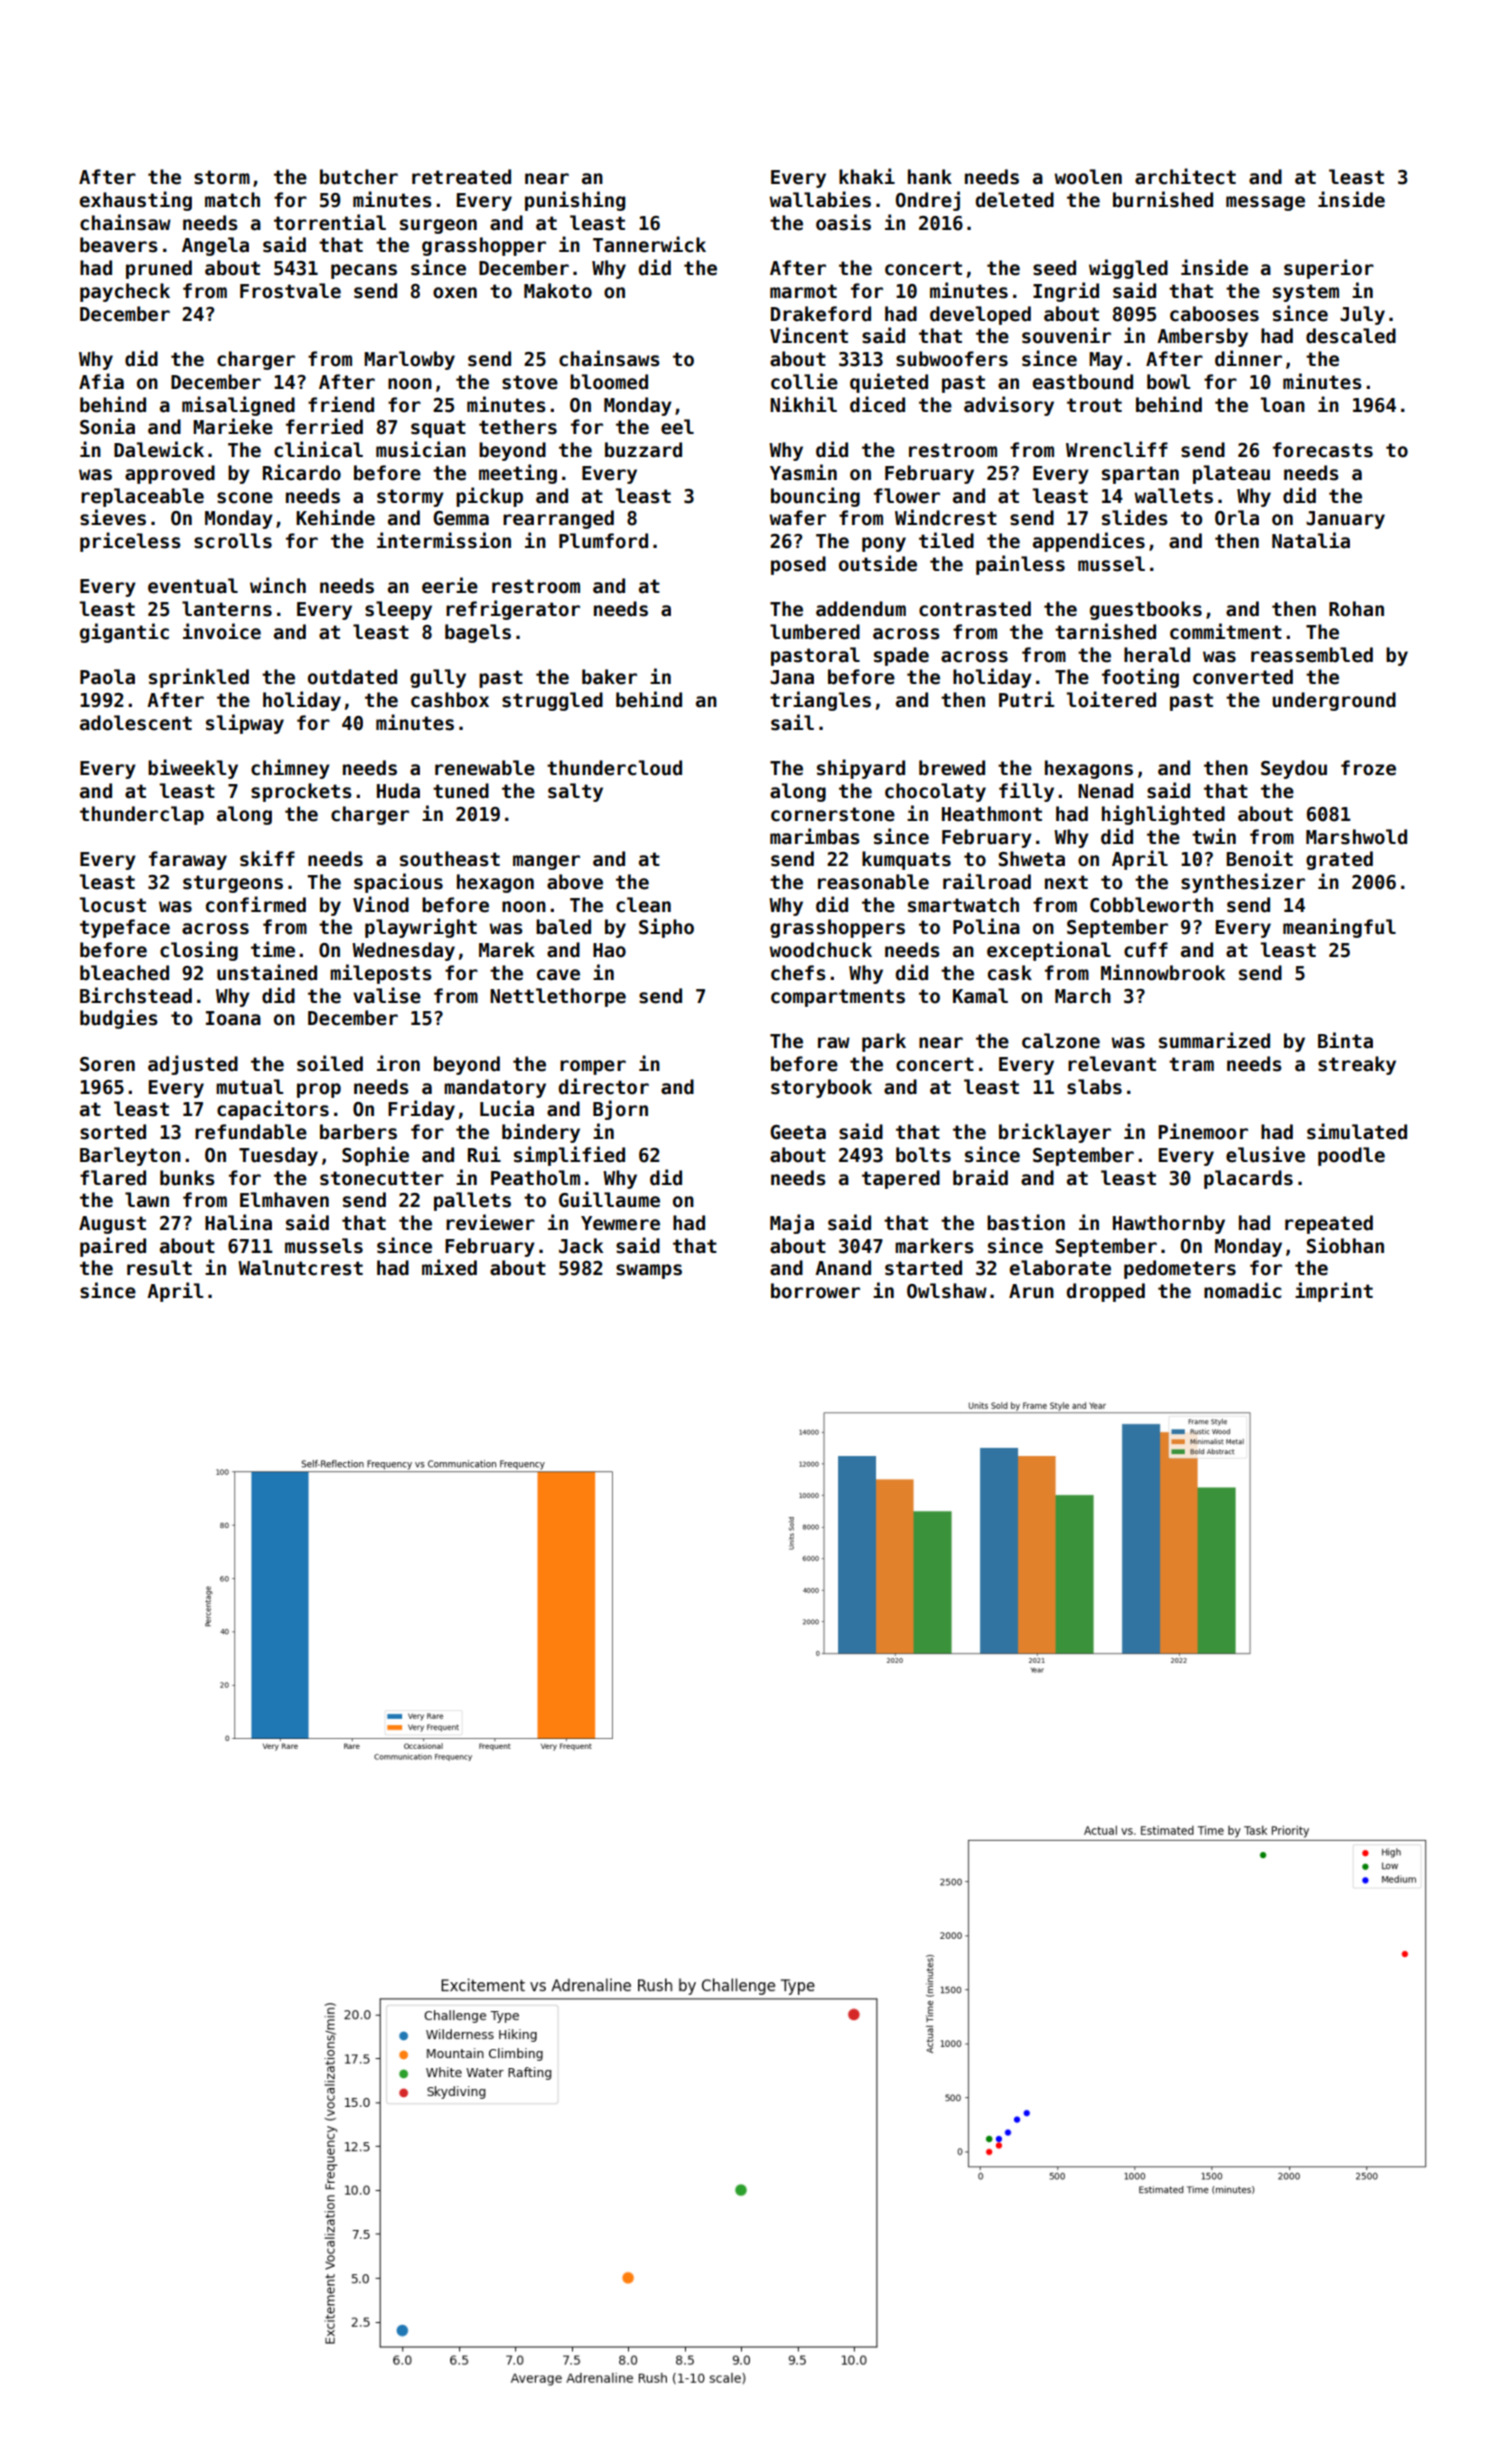  I want to click on Plumford, so click(603, 541).
